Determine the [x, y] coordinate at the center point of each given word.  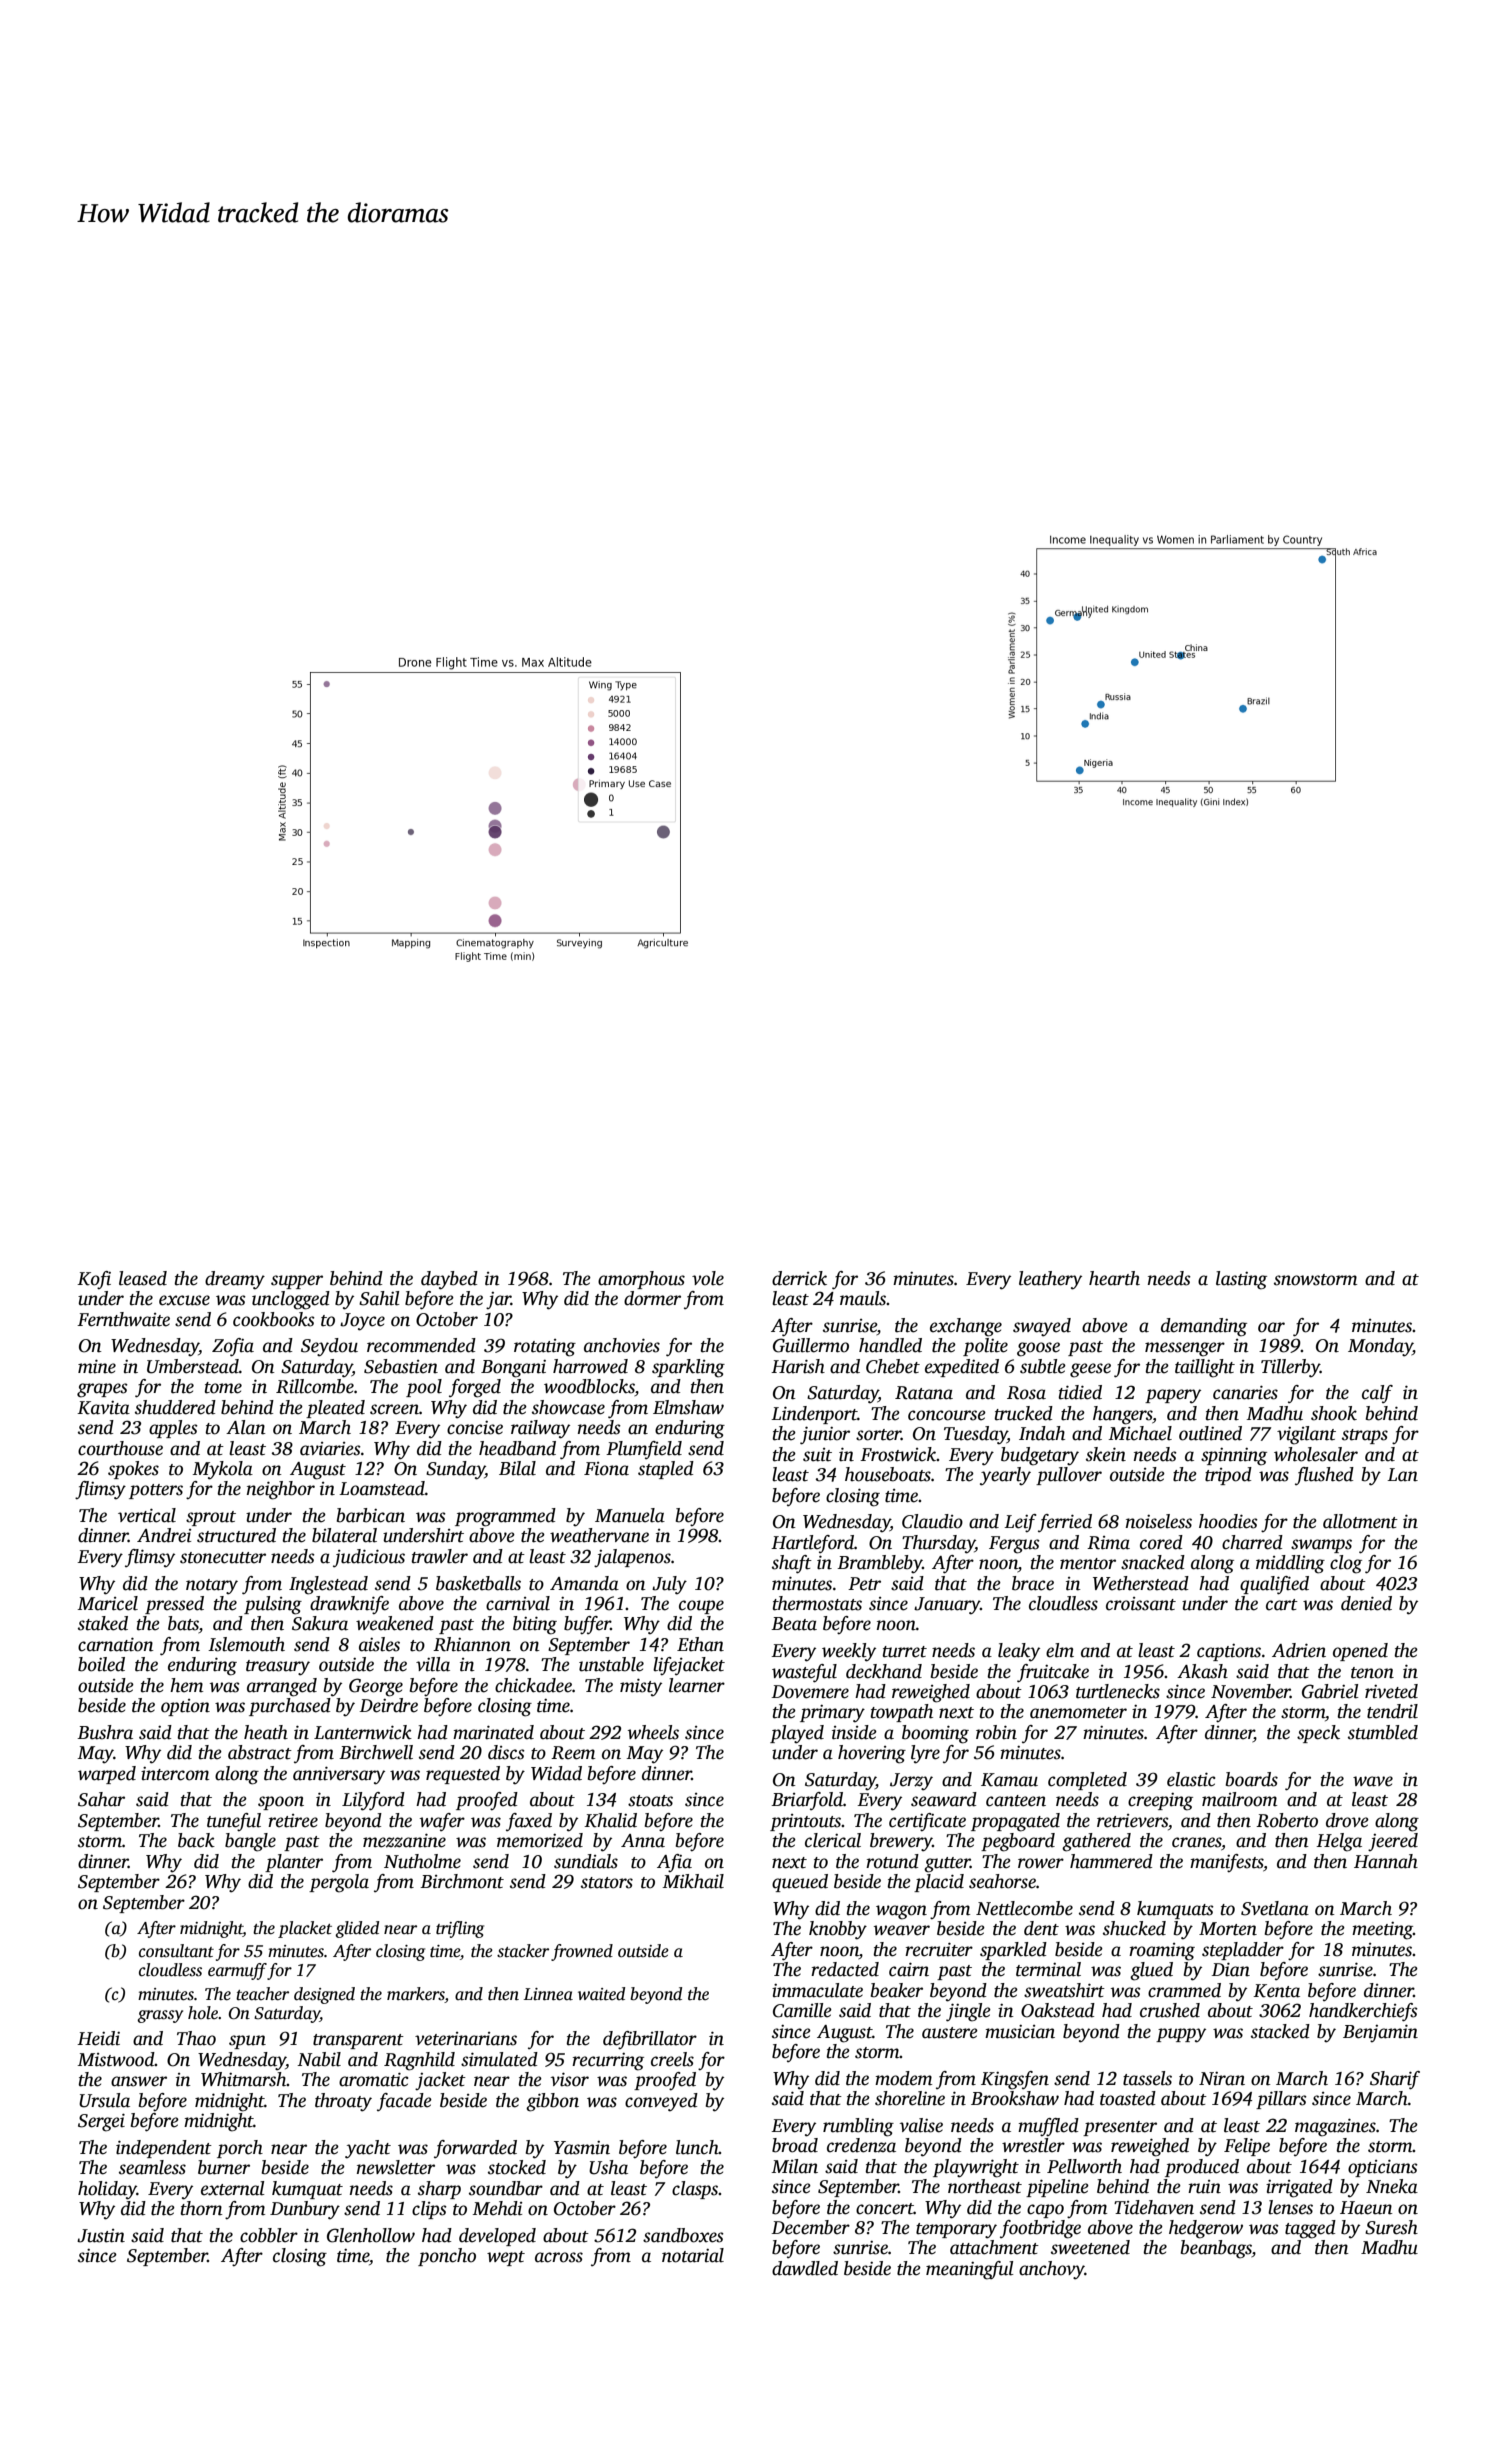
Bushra [105, 1732]
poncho [447, 2257]
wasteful [804, 1673]
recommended [421, 1345]
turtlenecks [1118, 1691]
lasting [1241, 1280]
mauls [863, 1298]
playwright [976, 2168]
